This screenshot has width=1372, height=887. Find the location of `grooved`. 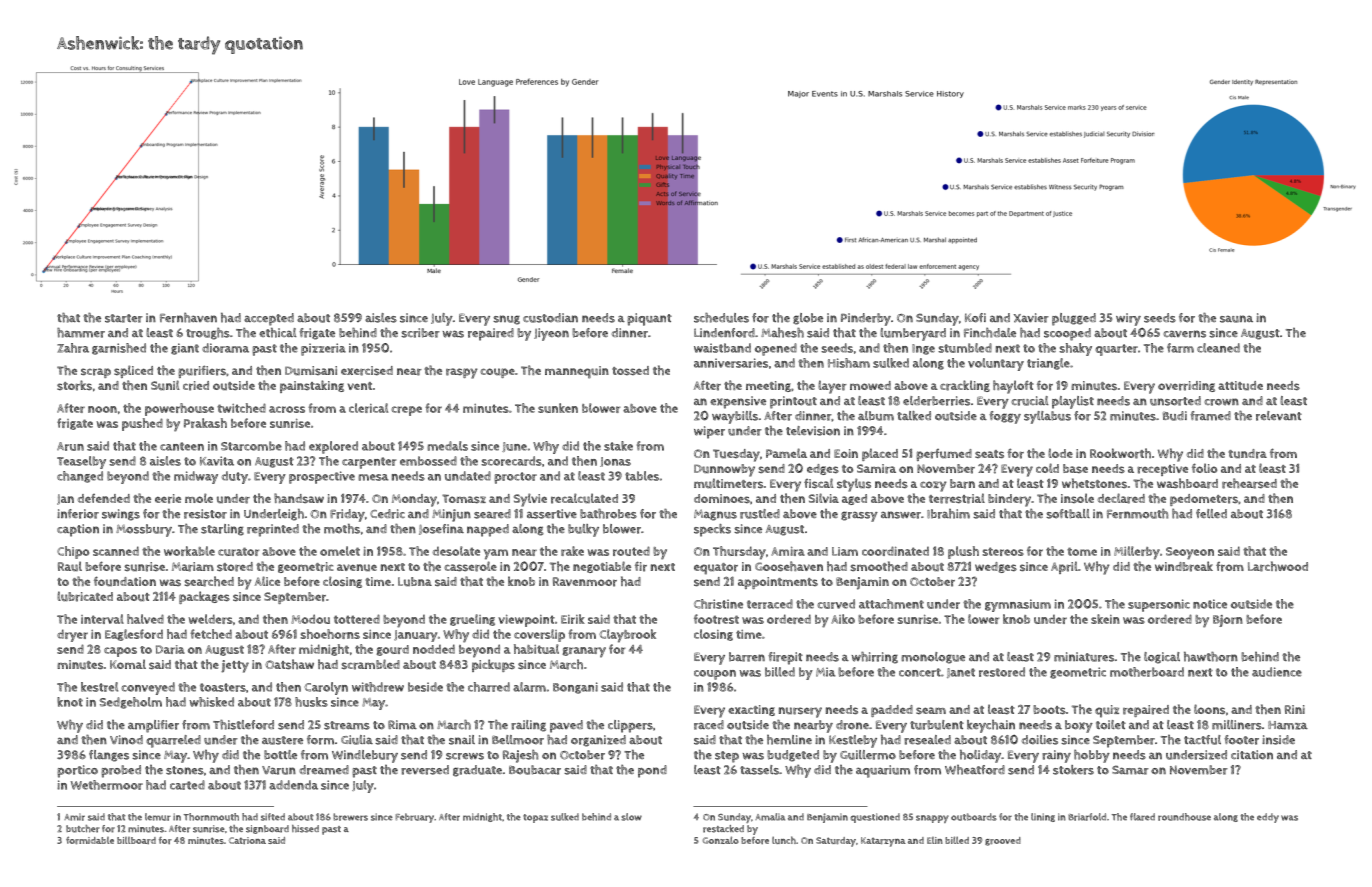

grooved is located at coordinates (1003, 841).
